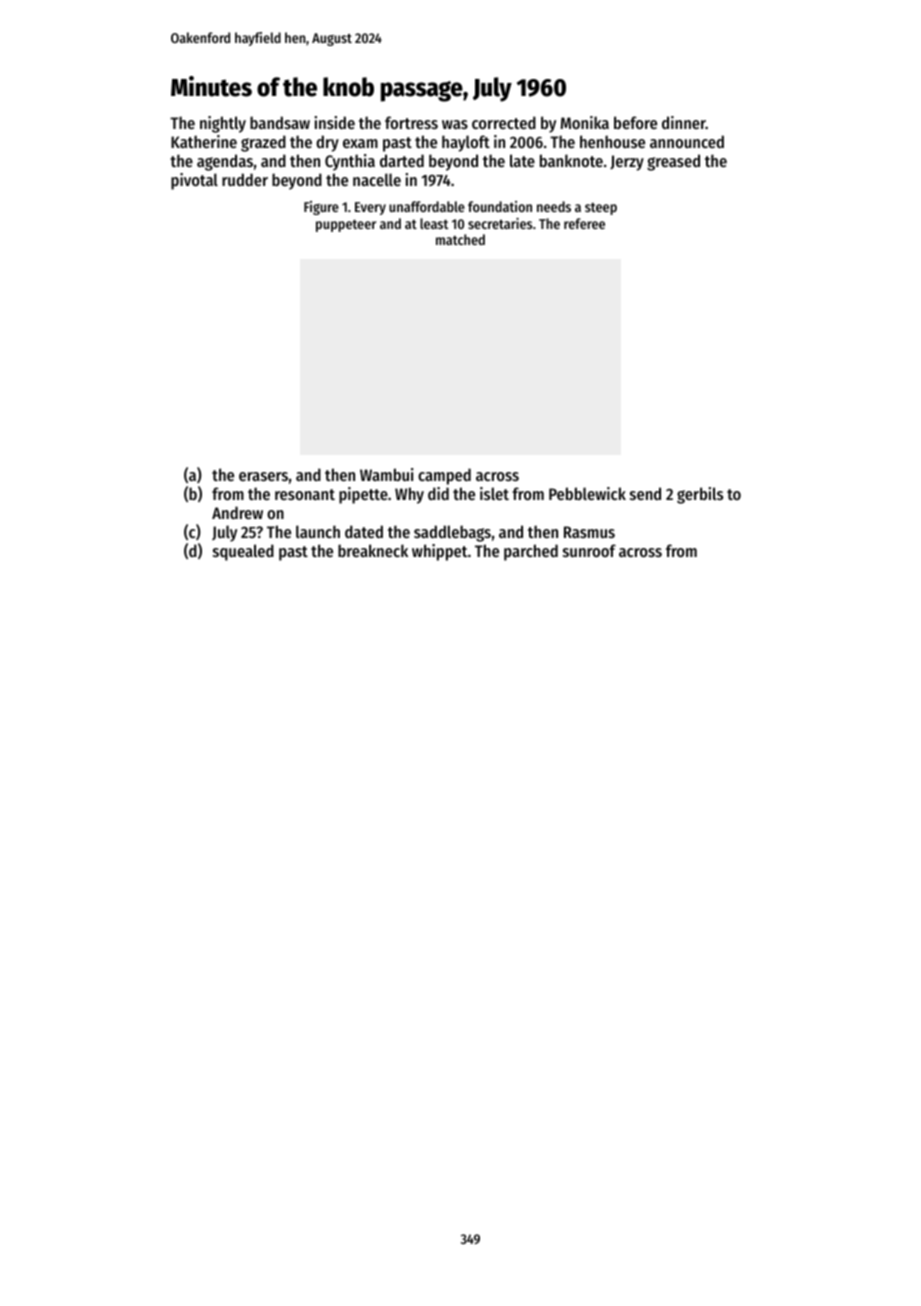 The width and height of the screenshot is (921, 1306). What do you see at coordinates (589, 532) in the screenshot?
I see `Rasmus` at bounding box center [589, 532].
